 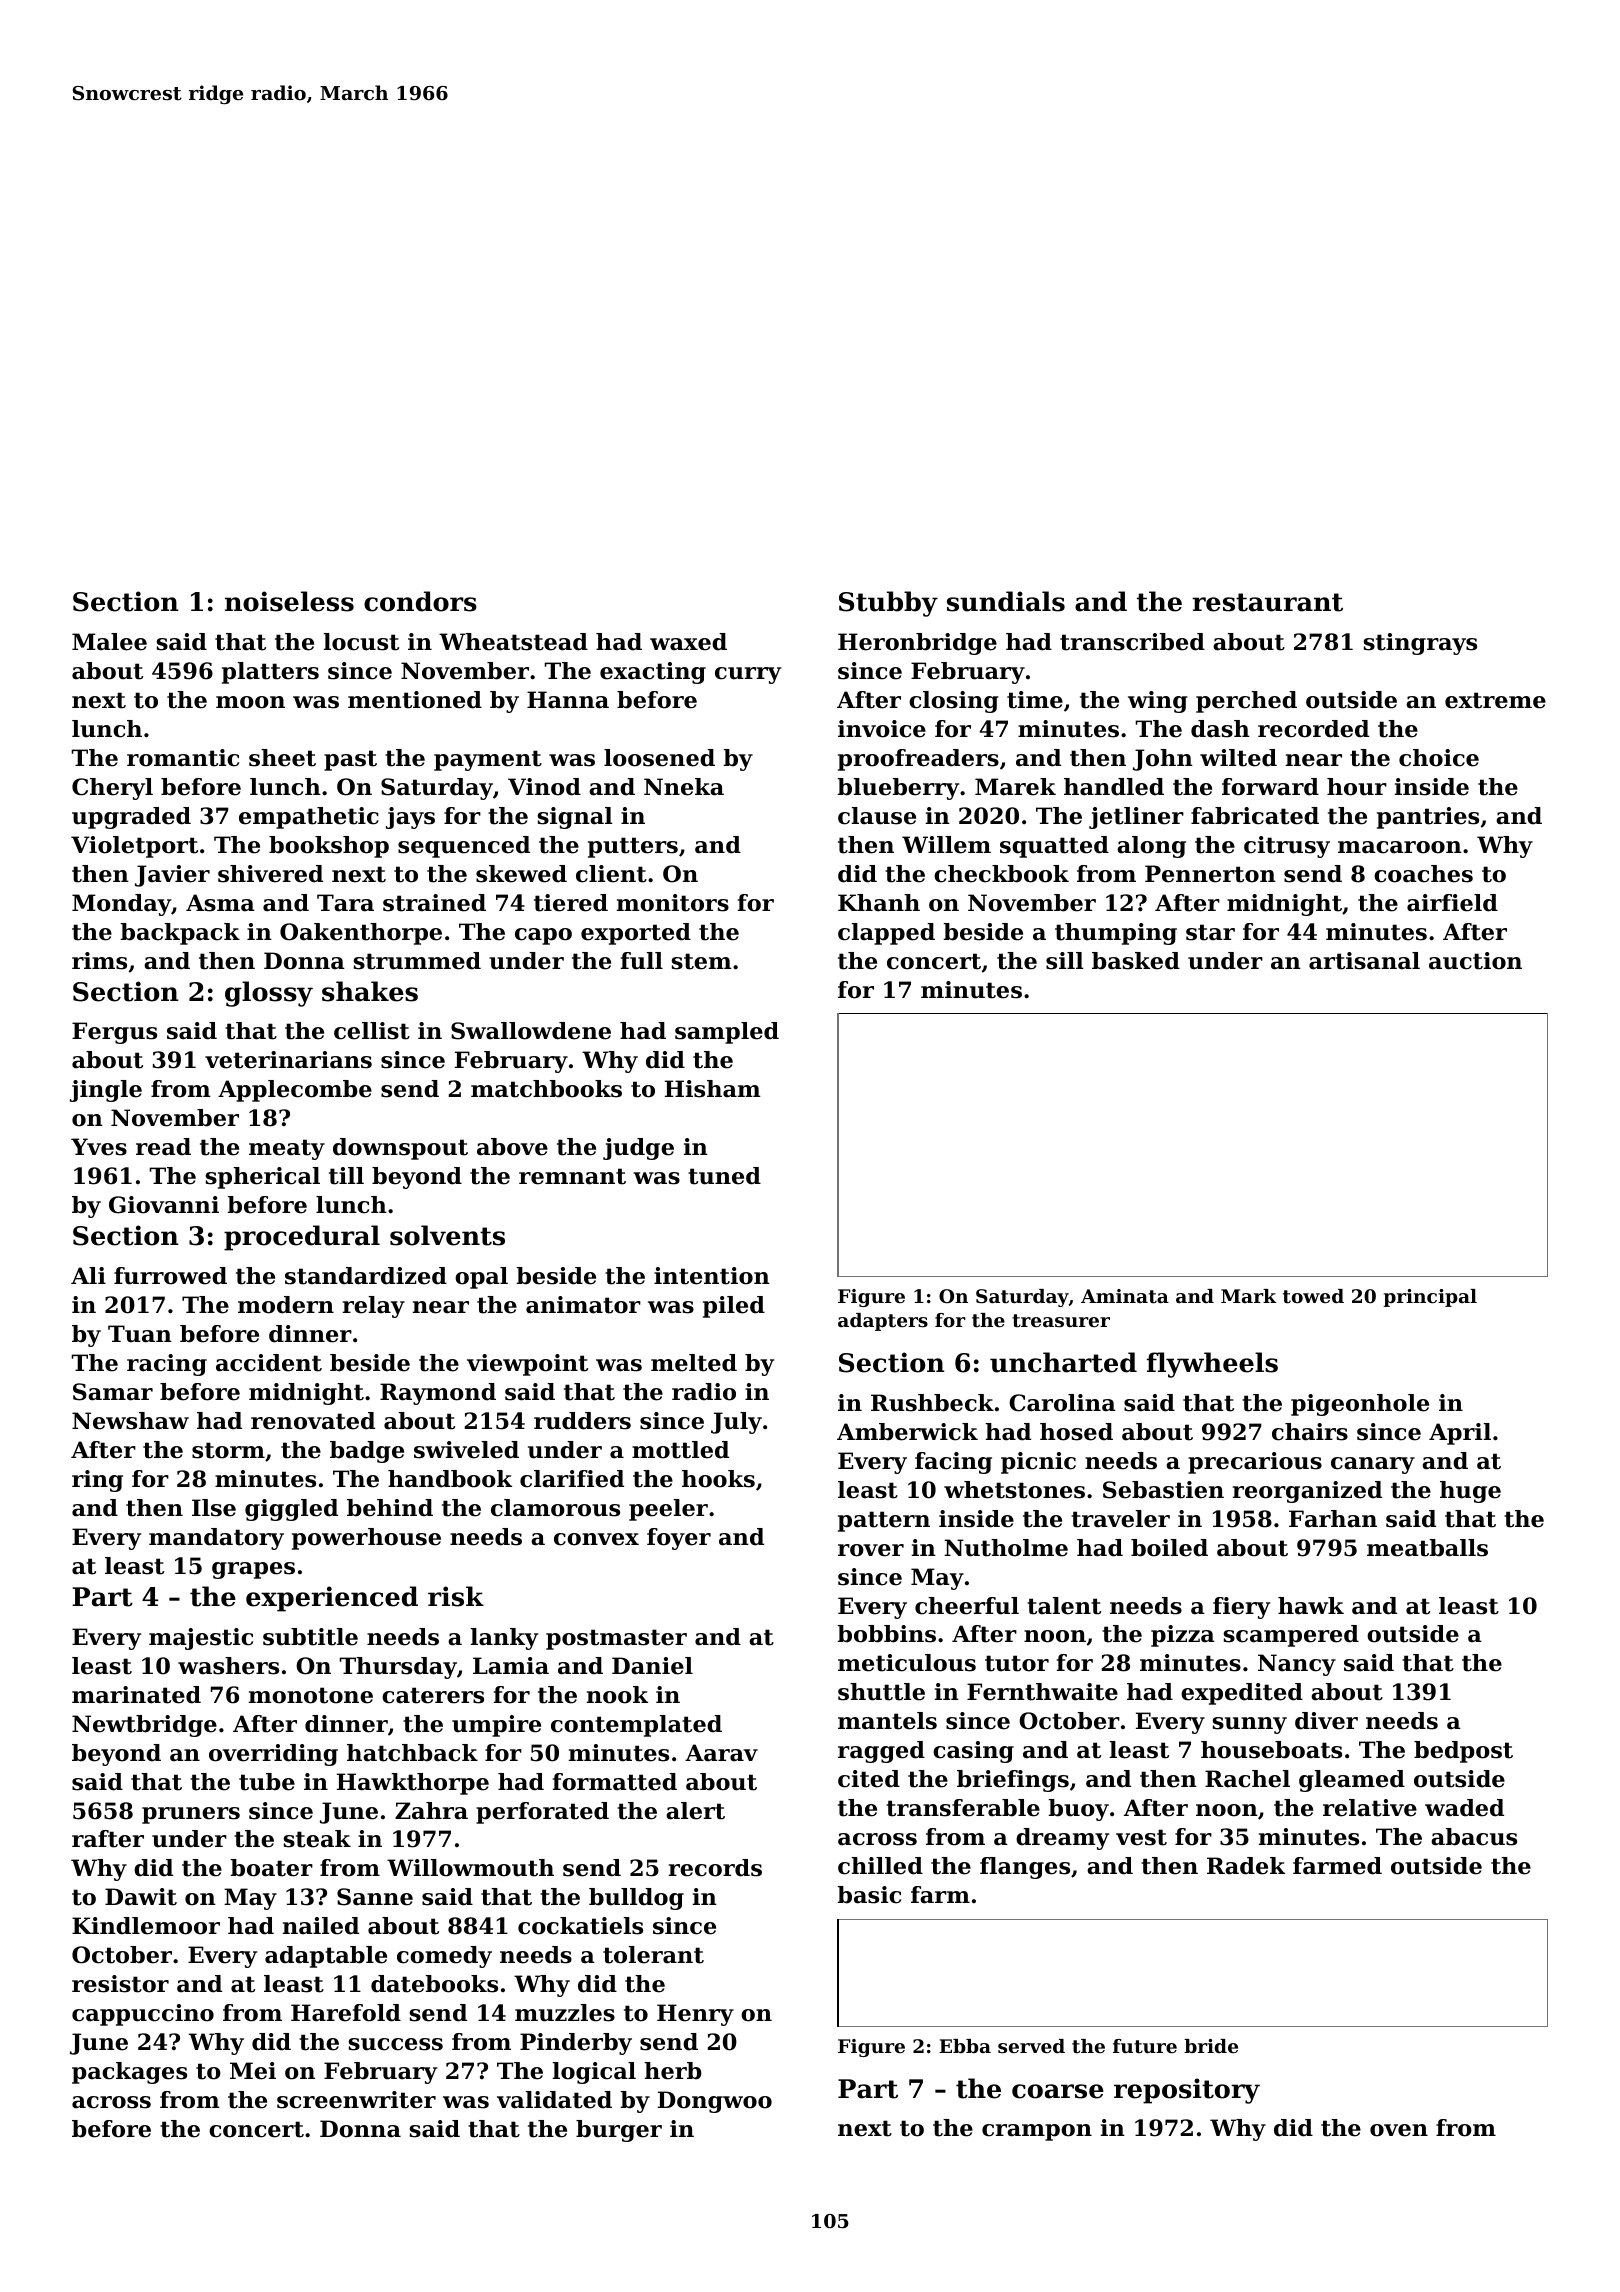 What do you see at coordinates (636, 934) in the screenshot?
I see `exported` at bounding box center [636, 934].
